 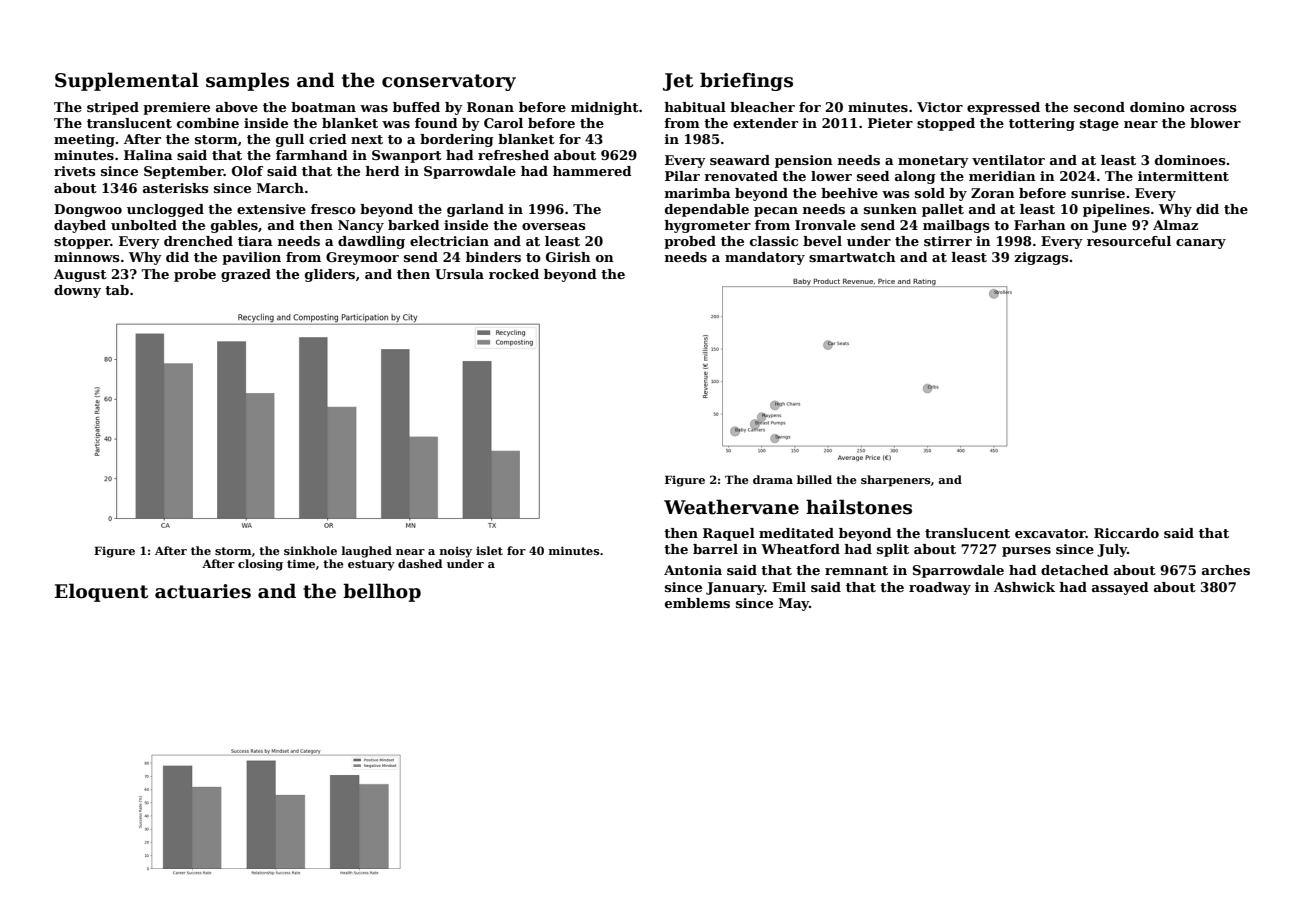 I want to click on smartwatch, so click(x=852, y=257).
